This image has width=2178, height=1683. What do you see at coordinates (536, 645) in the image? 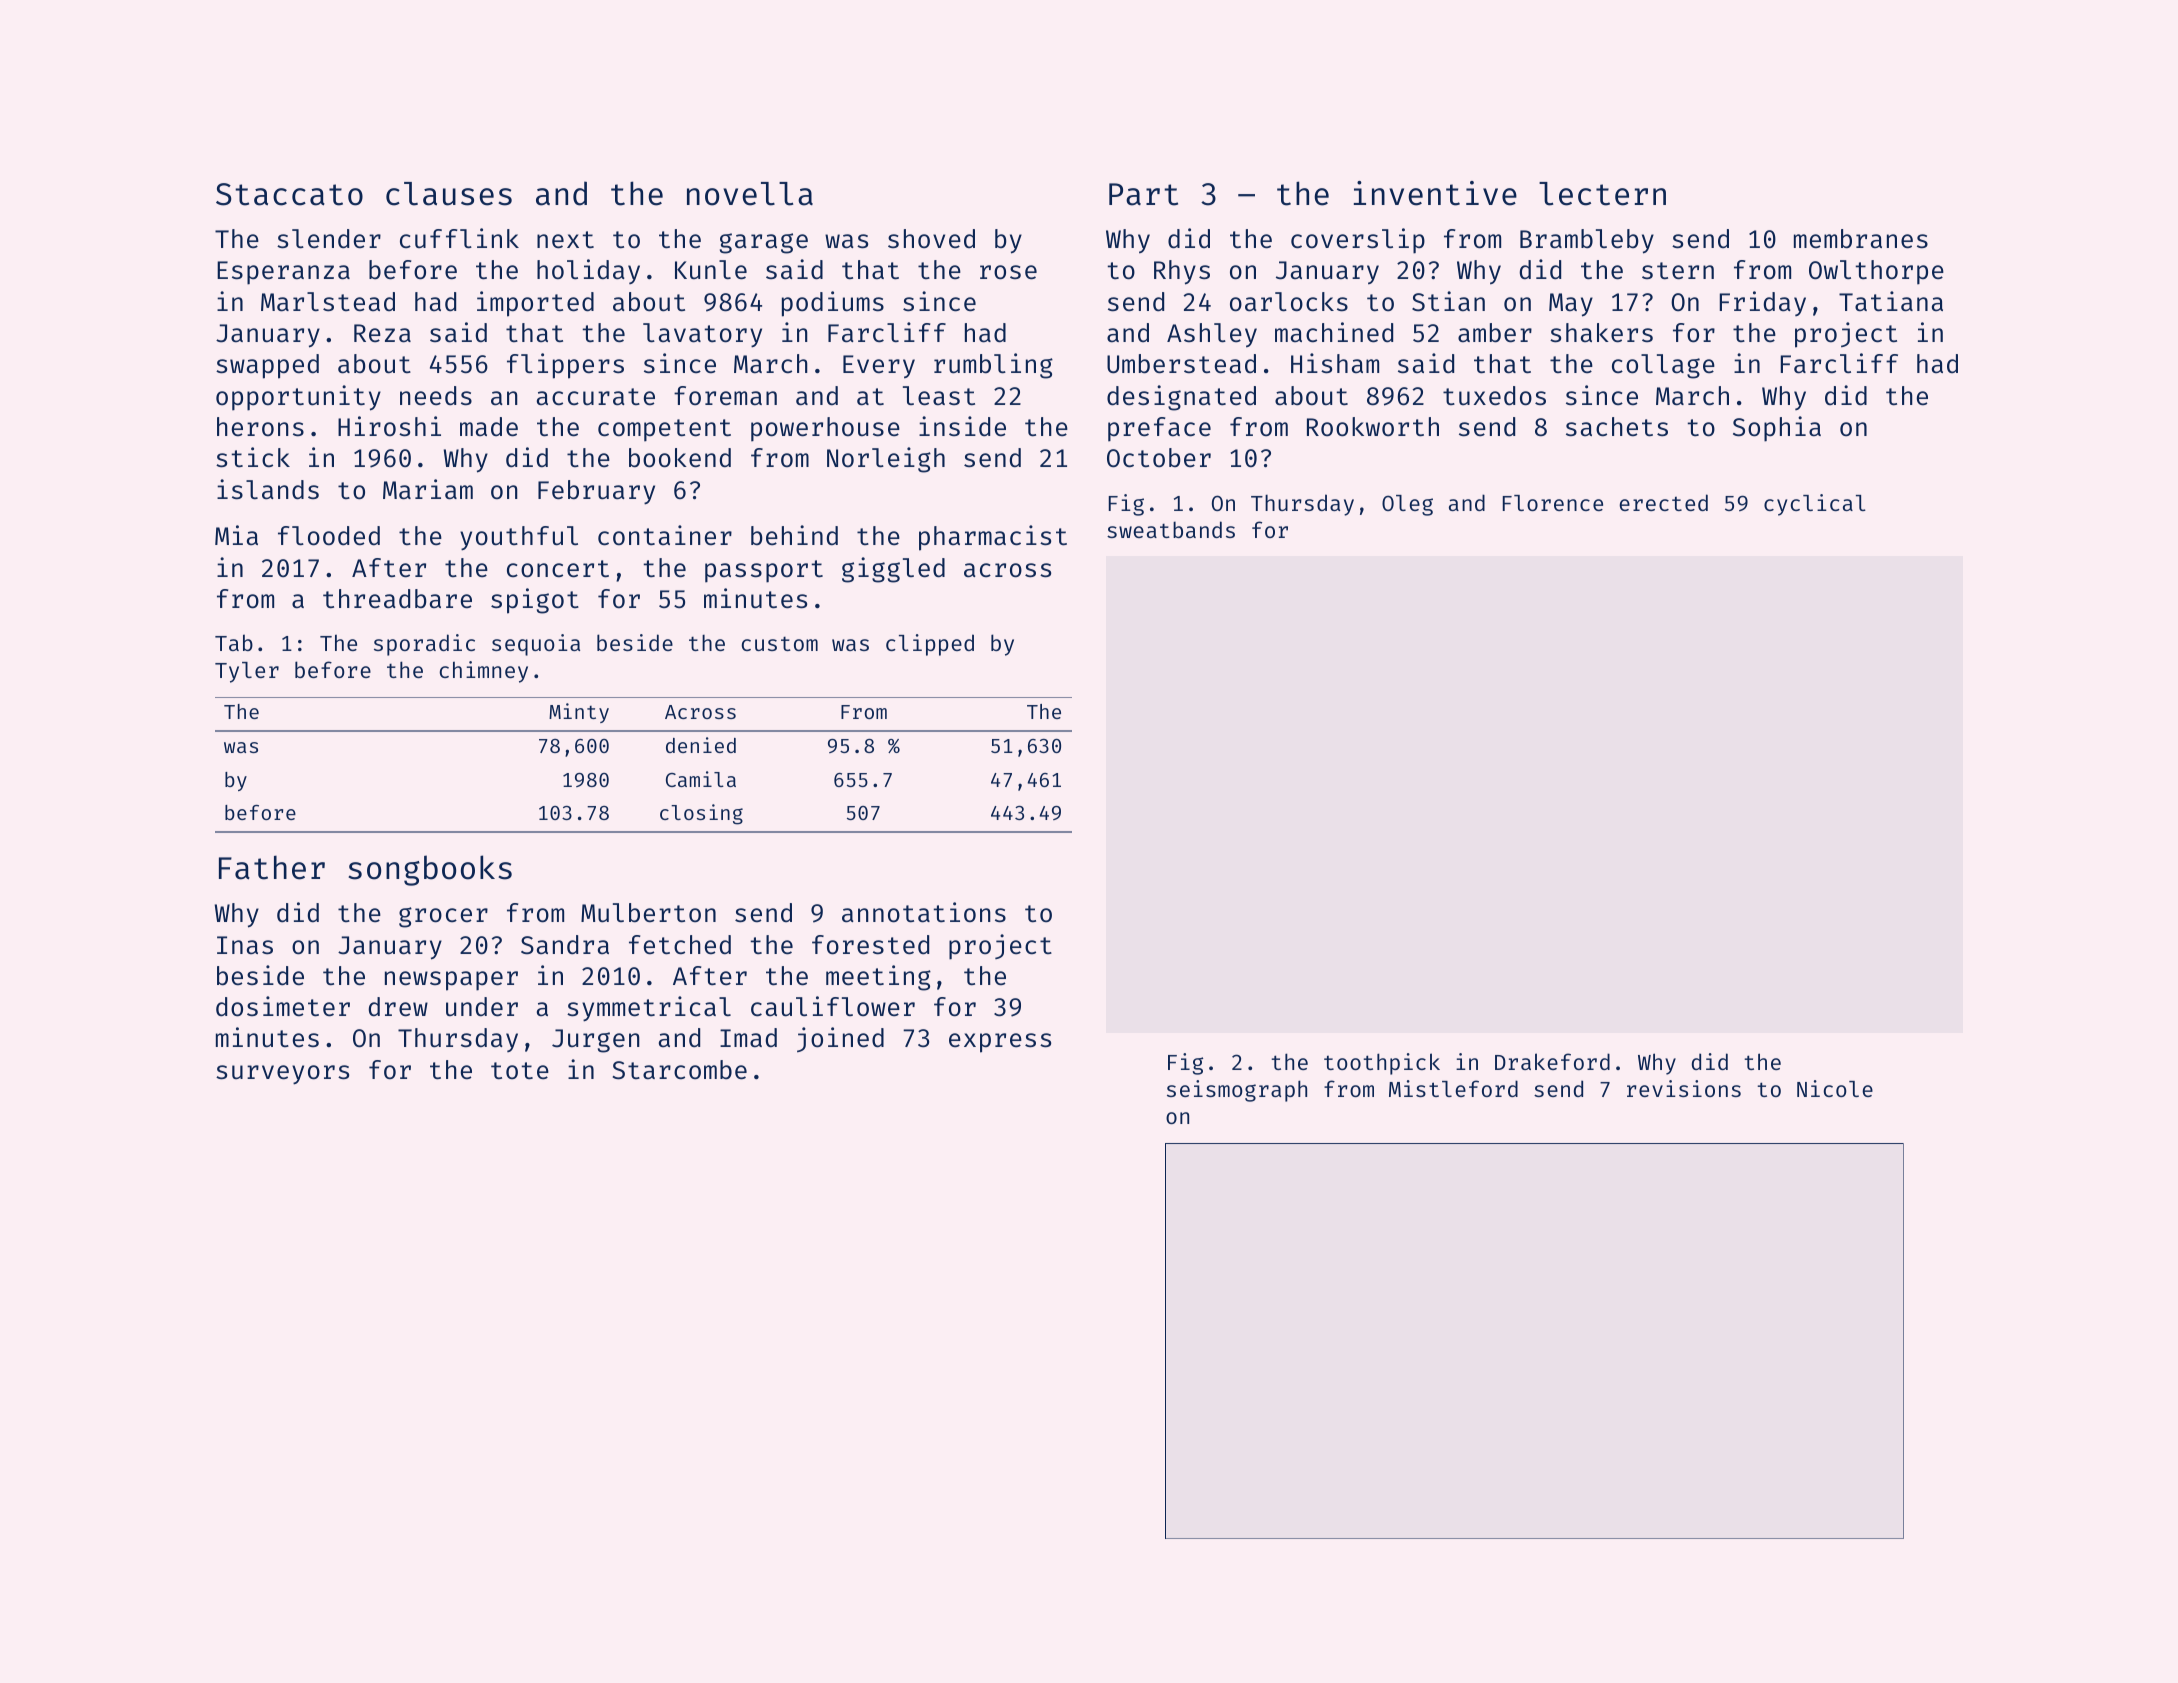
I see `sequoia` at bounding box center [536, 645].
